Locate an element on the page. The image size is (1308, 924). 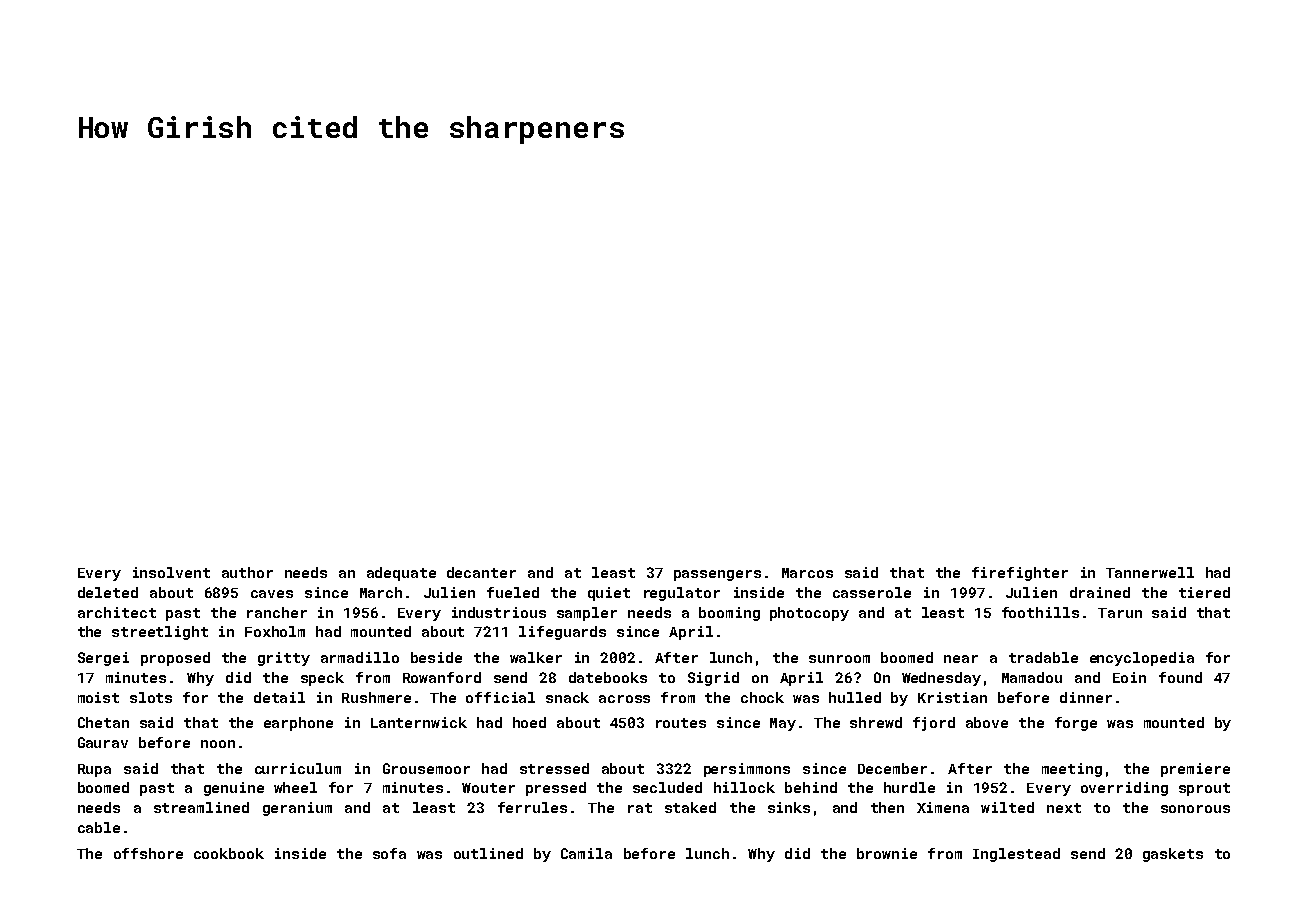
noon is located at coordinates (218, 744).
